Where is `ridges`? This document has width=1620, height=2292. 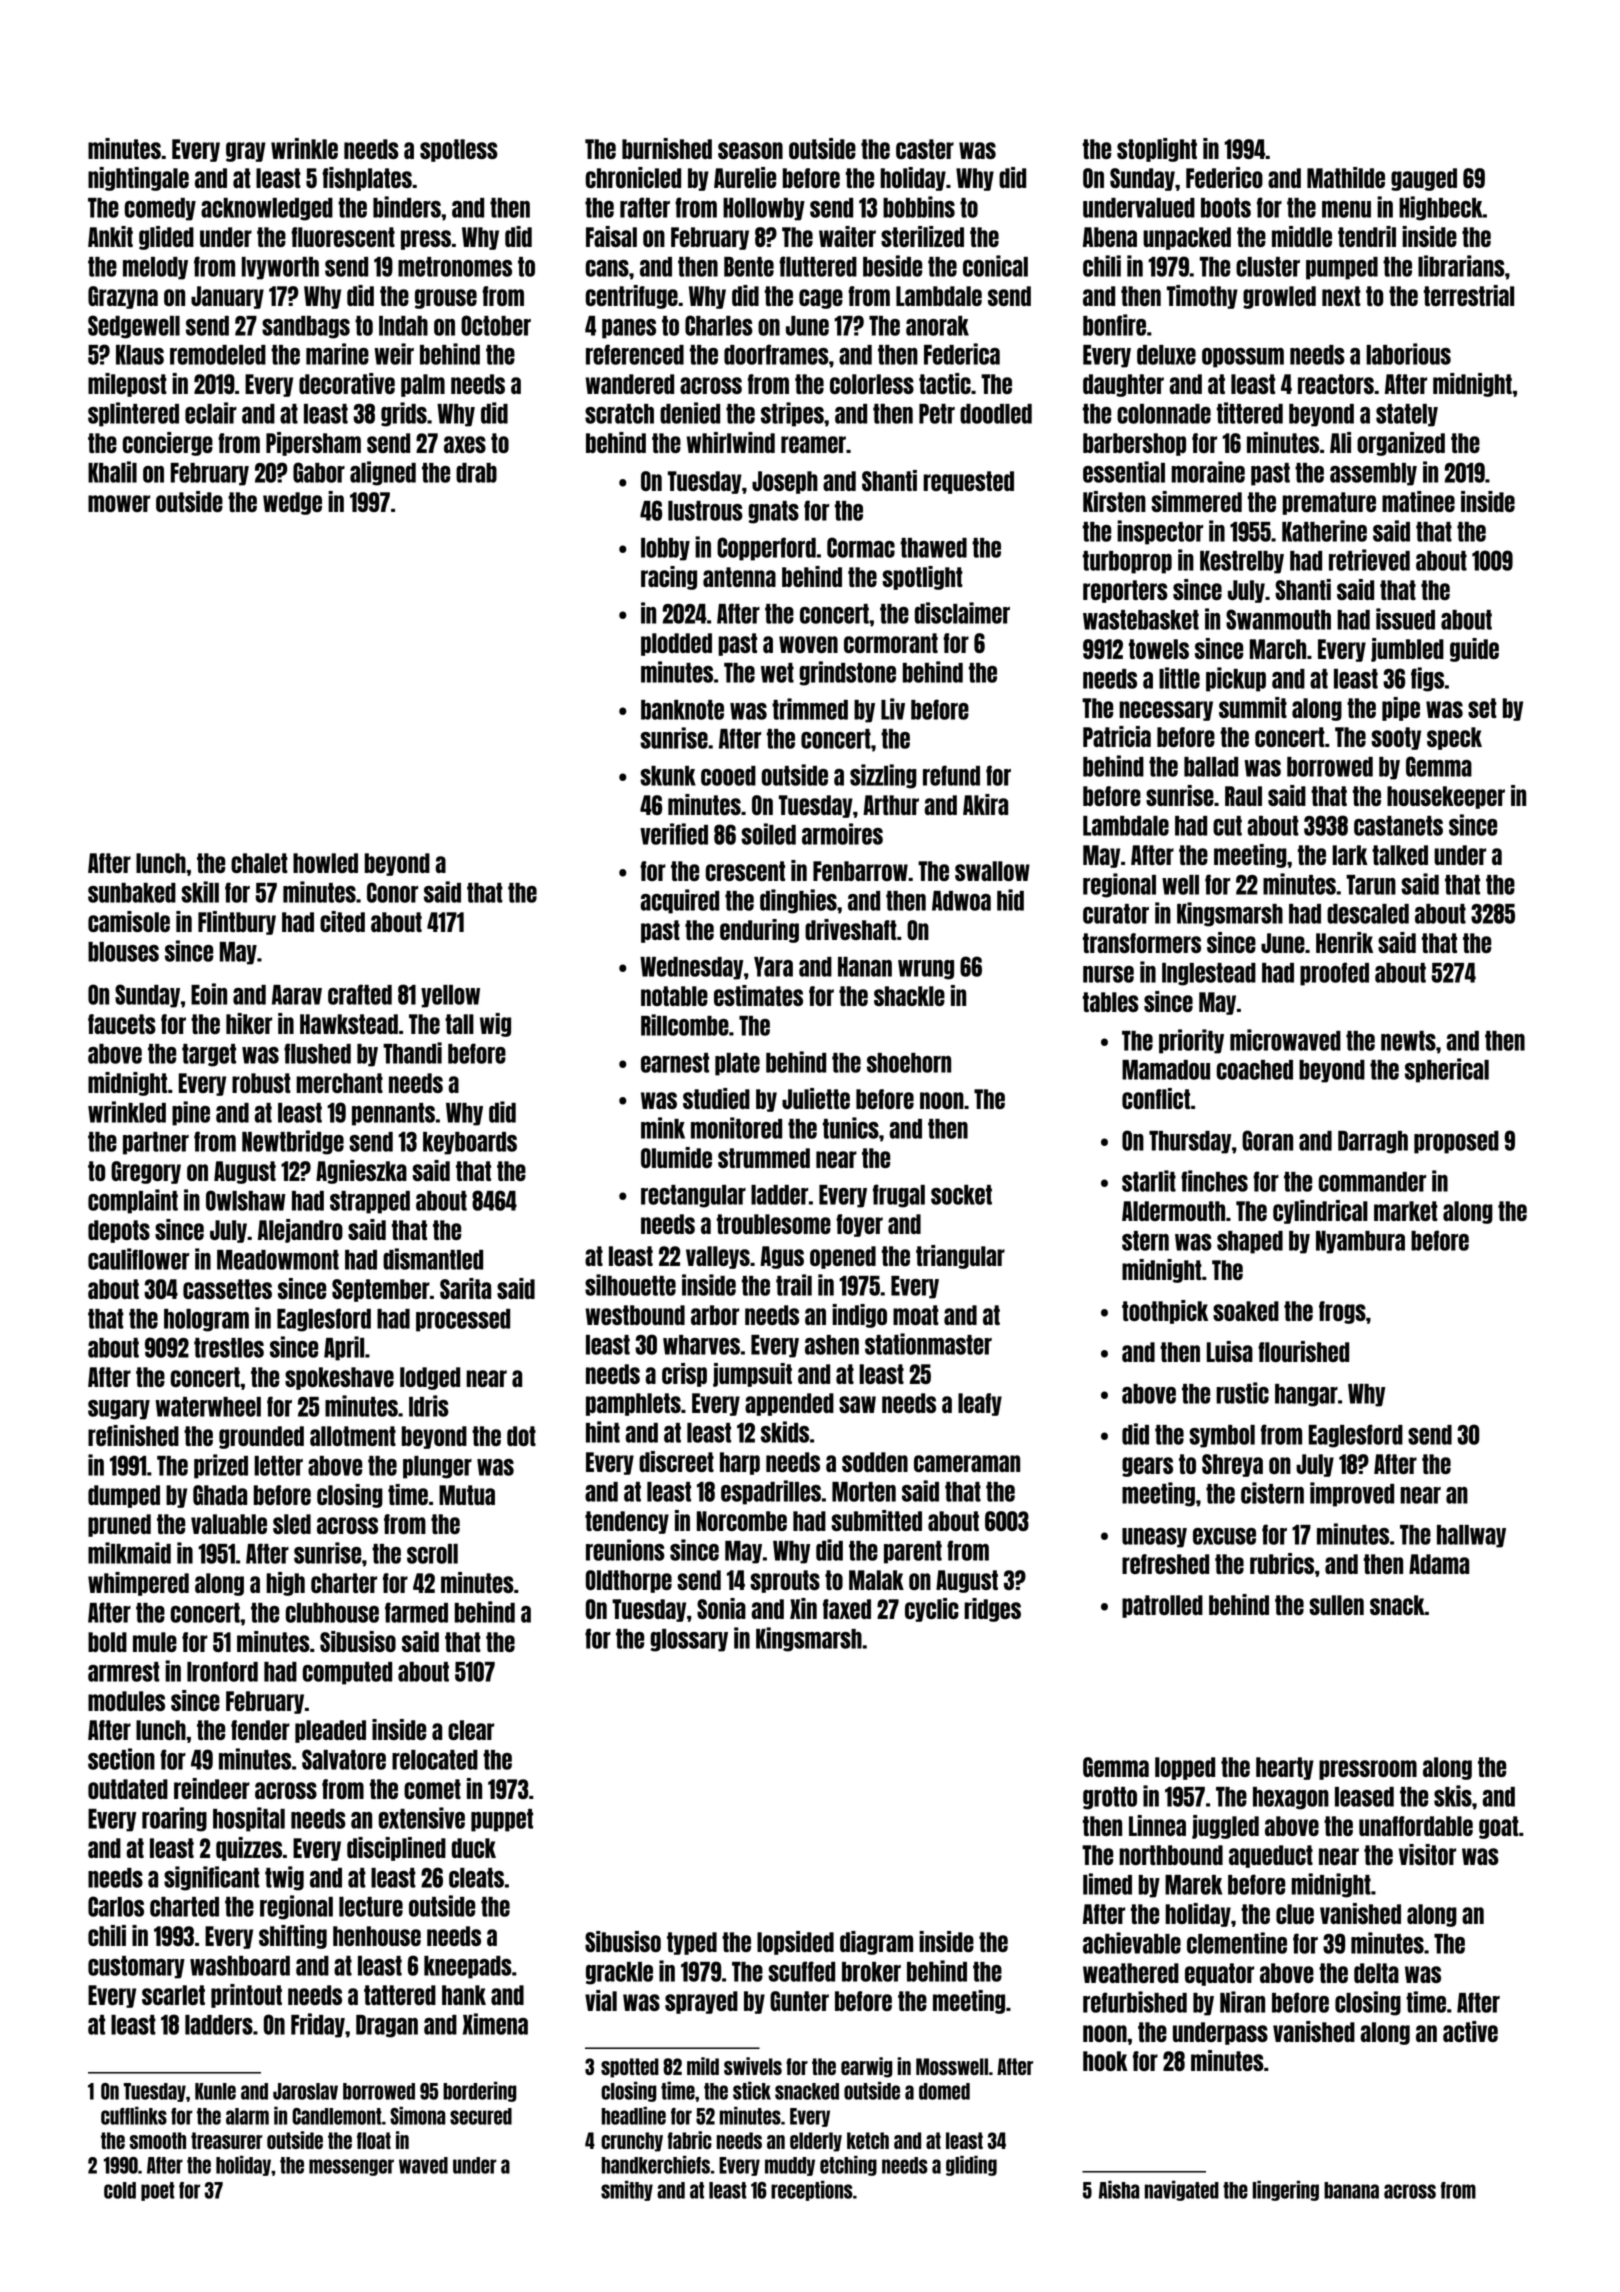 ridges is located at coordinates (992, 1610).
